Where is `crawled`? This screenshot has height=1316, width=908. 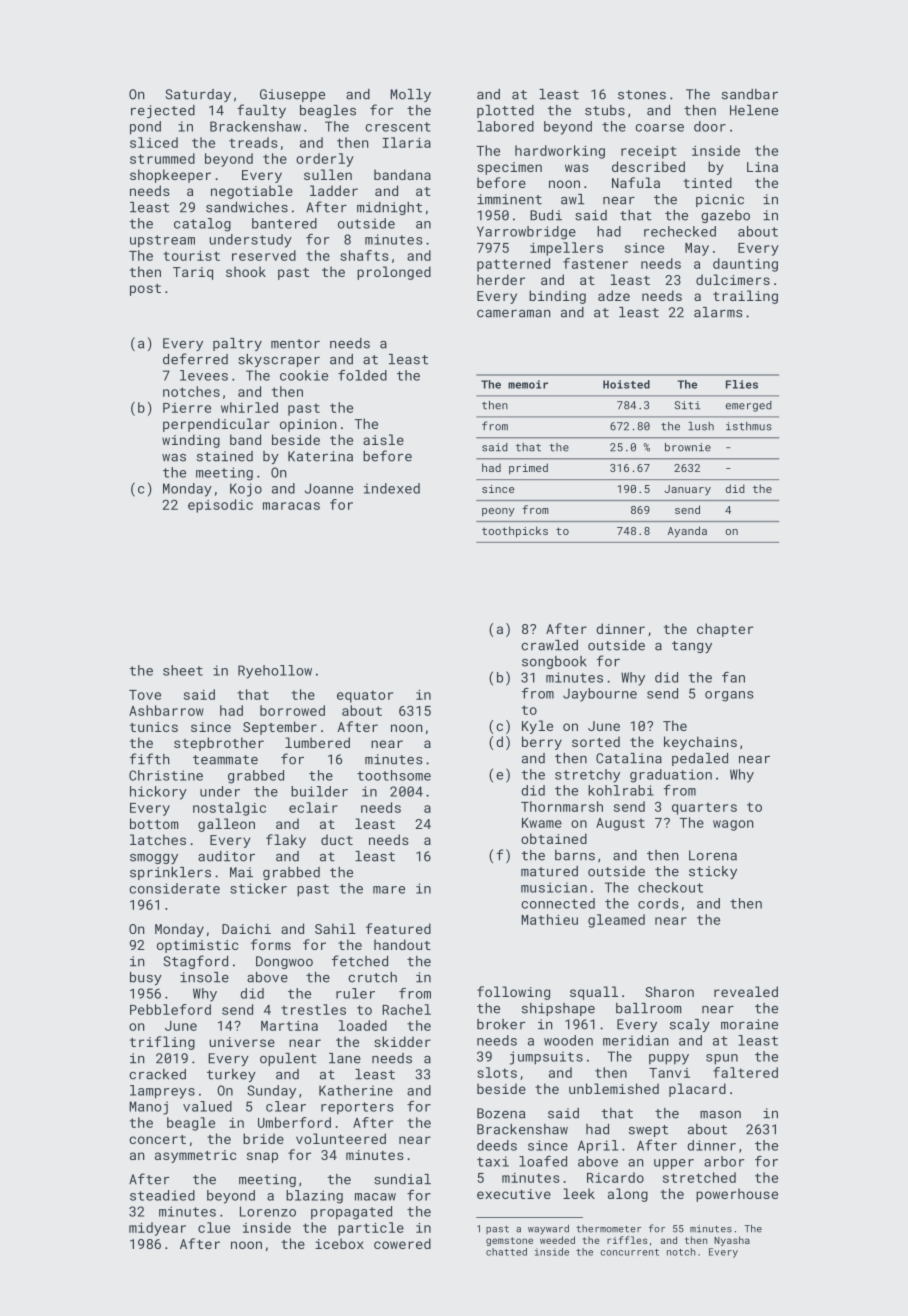
crawled is located at coordinates (549, 645).
